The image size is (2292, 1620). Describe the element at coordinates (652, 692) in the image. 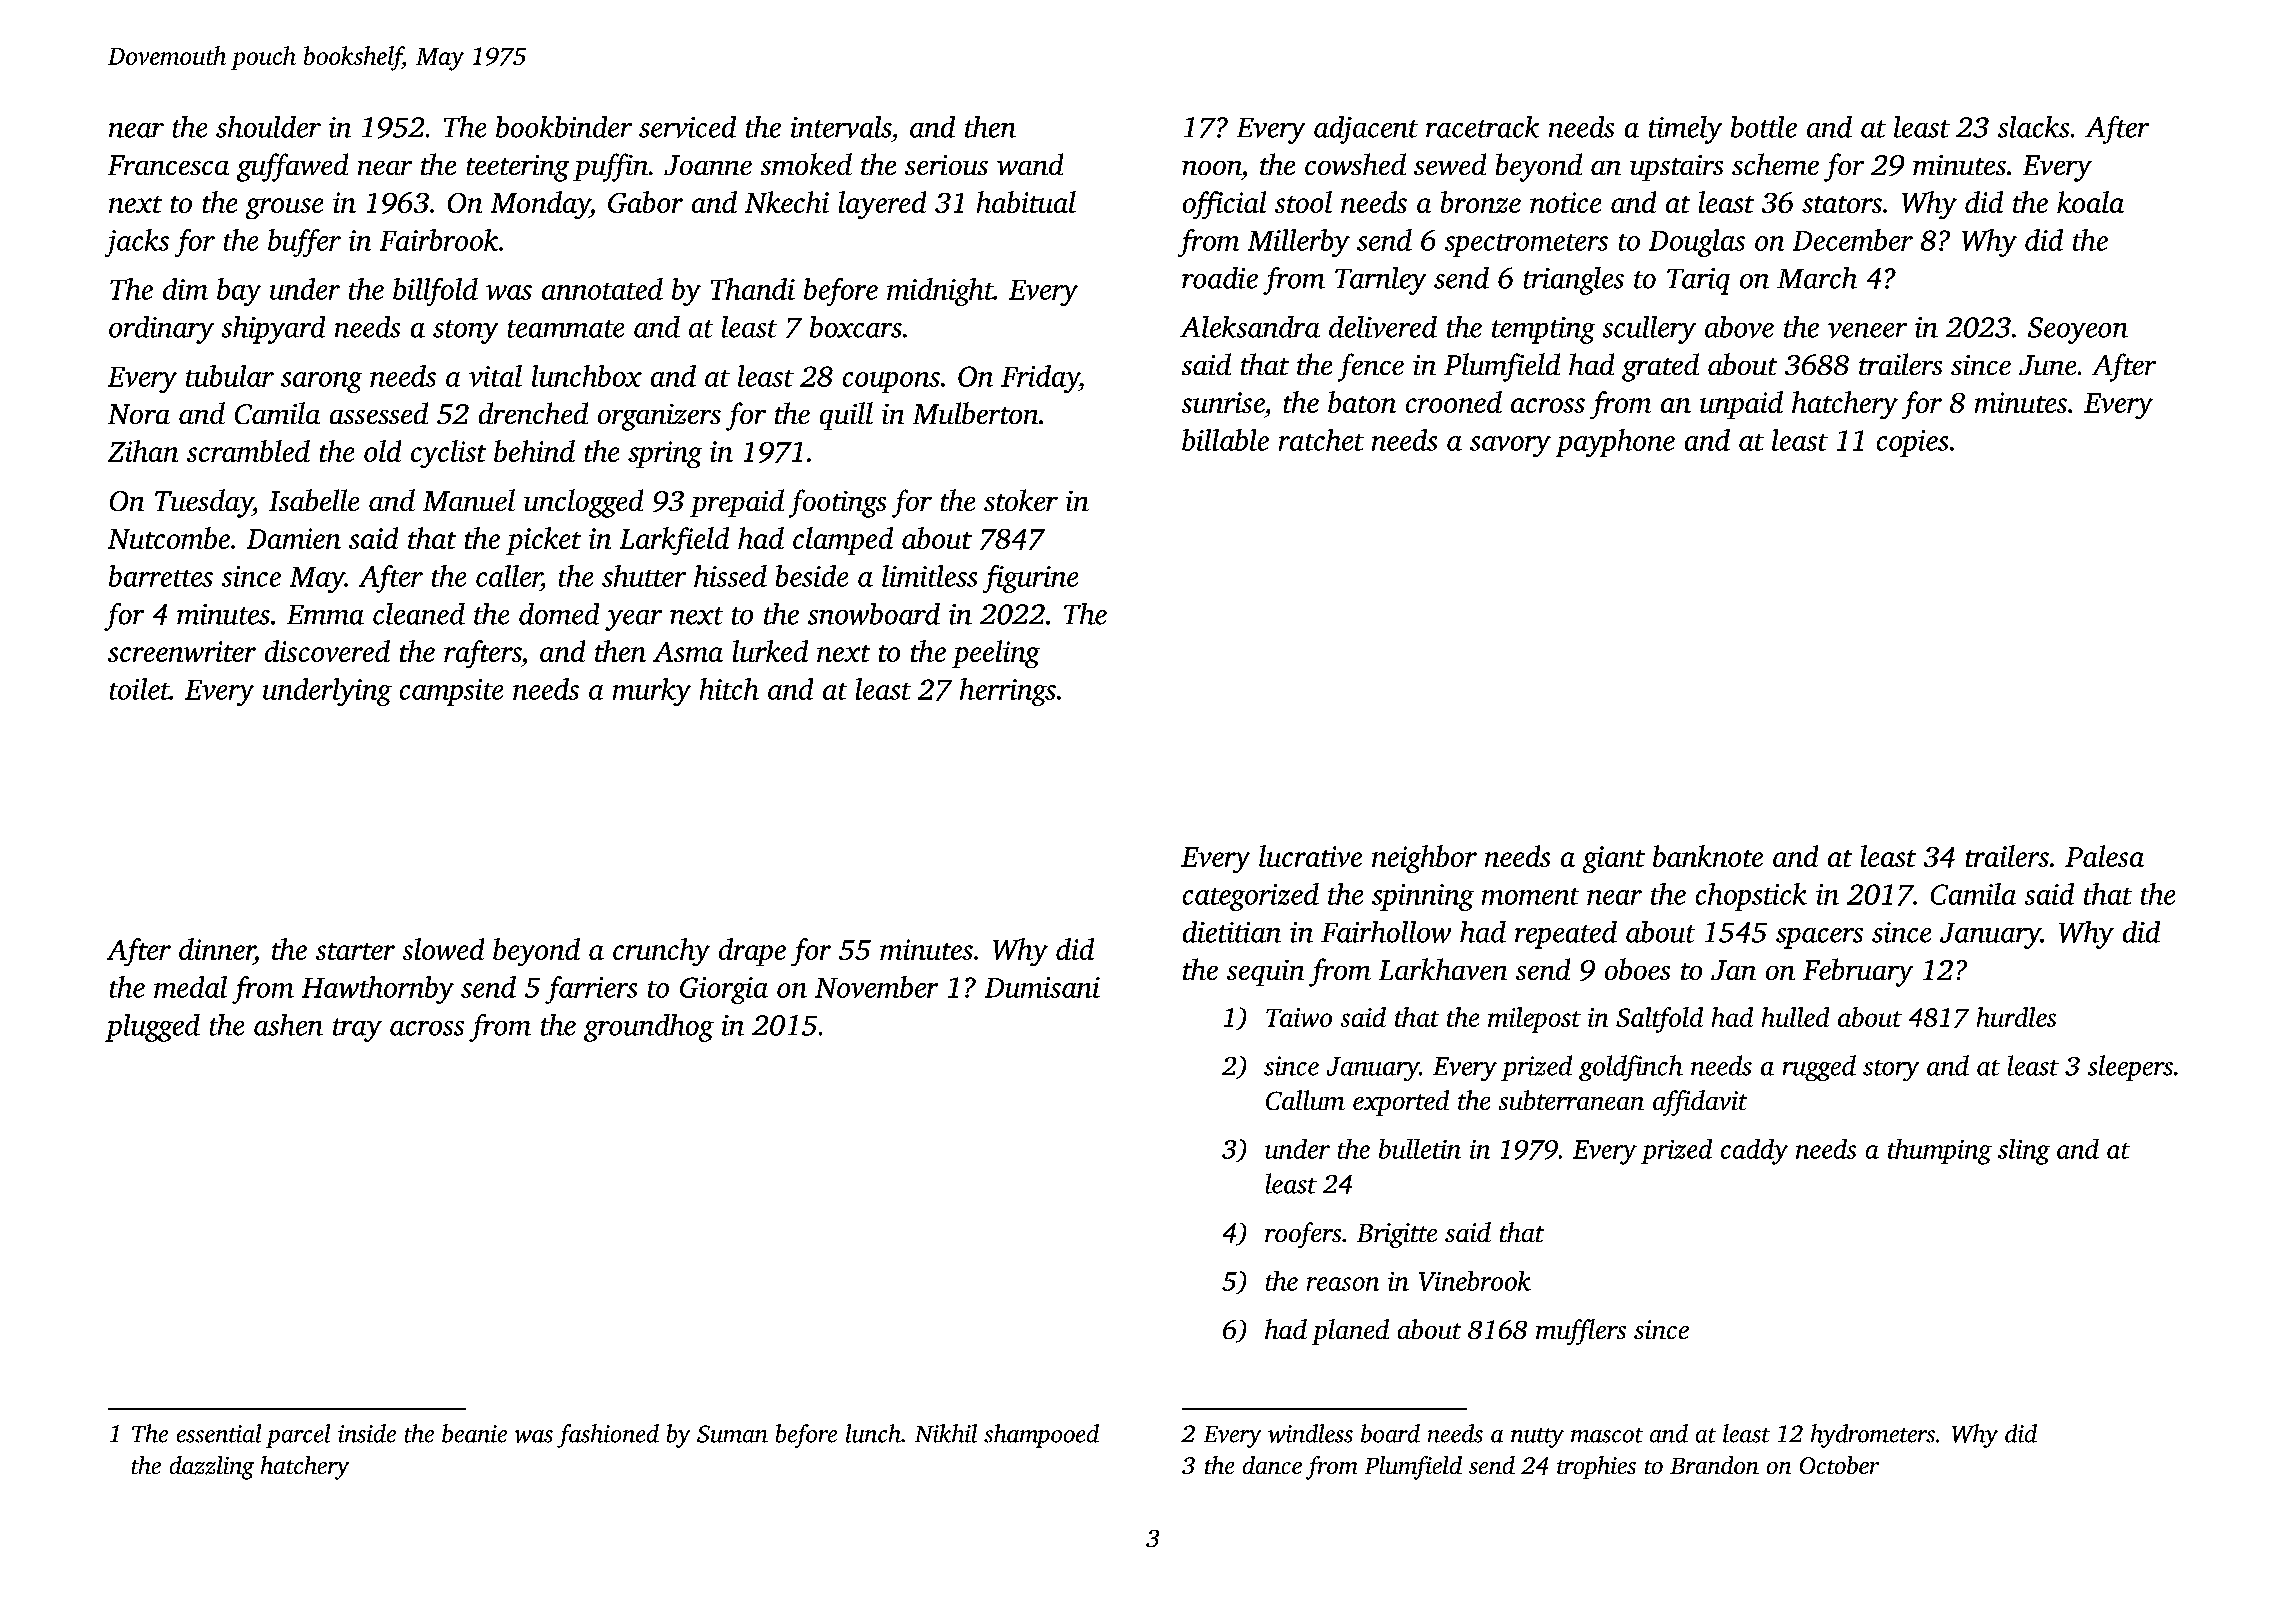

I see `murky` at that location.
